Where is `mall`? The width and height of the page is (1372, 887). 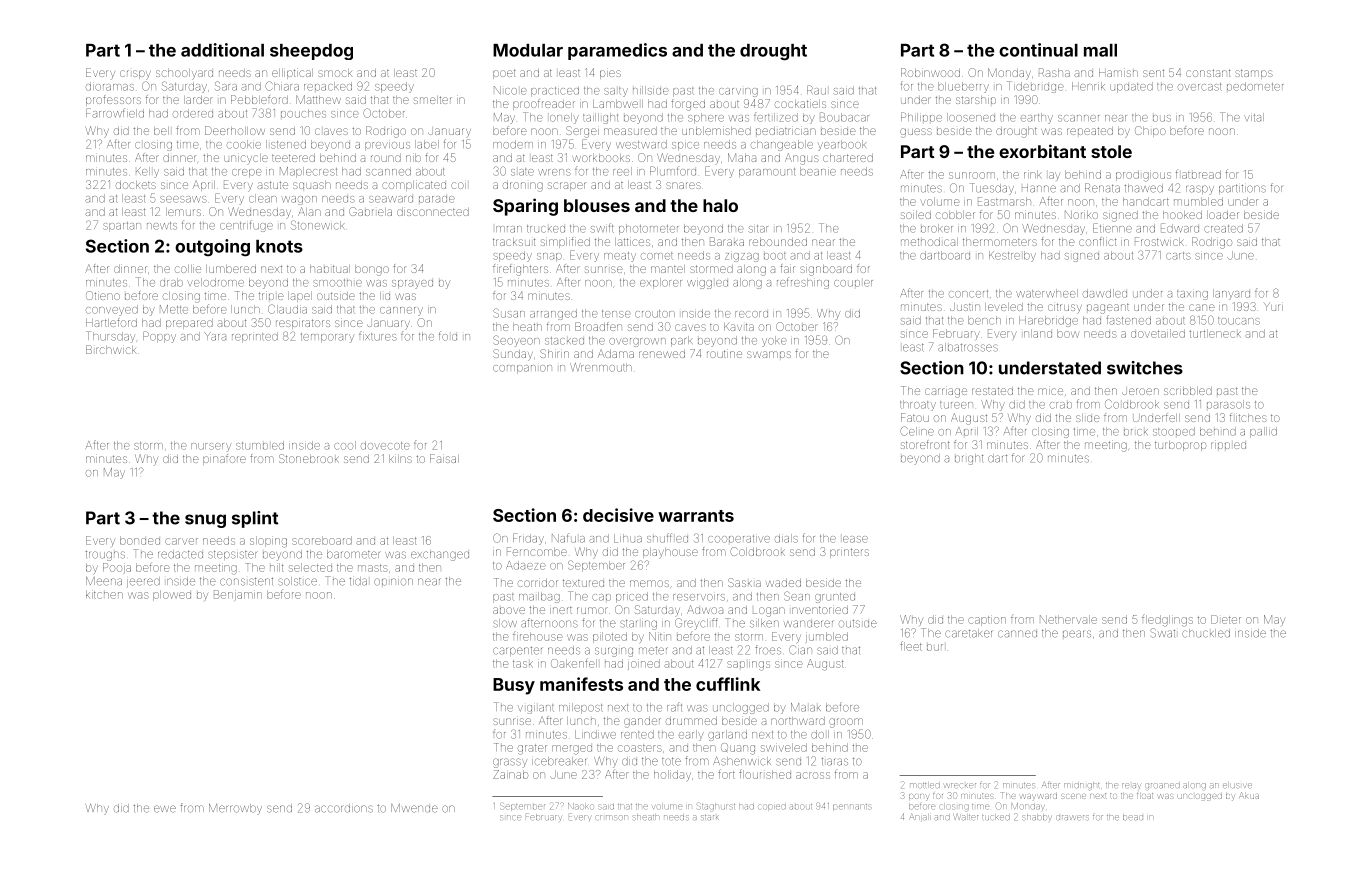
mall is located at coordinates (1100, 50).
